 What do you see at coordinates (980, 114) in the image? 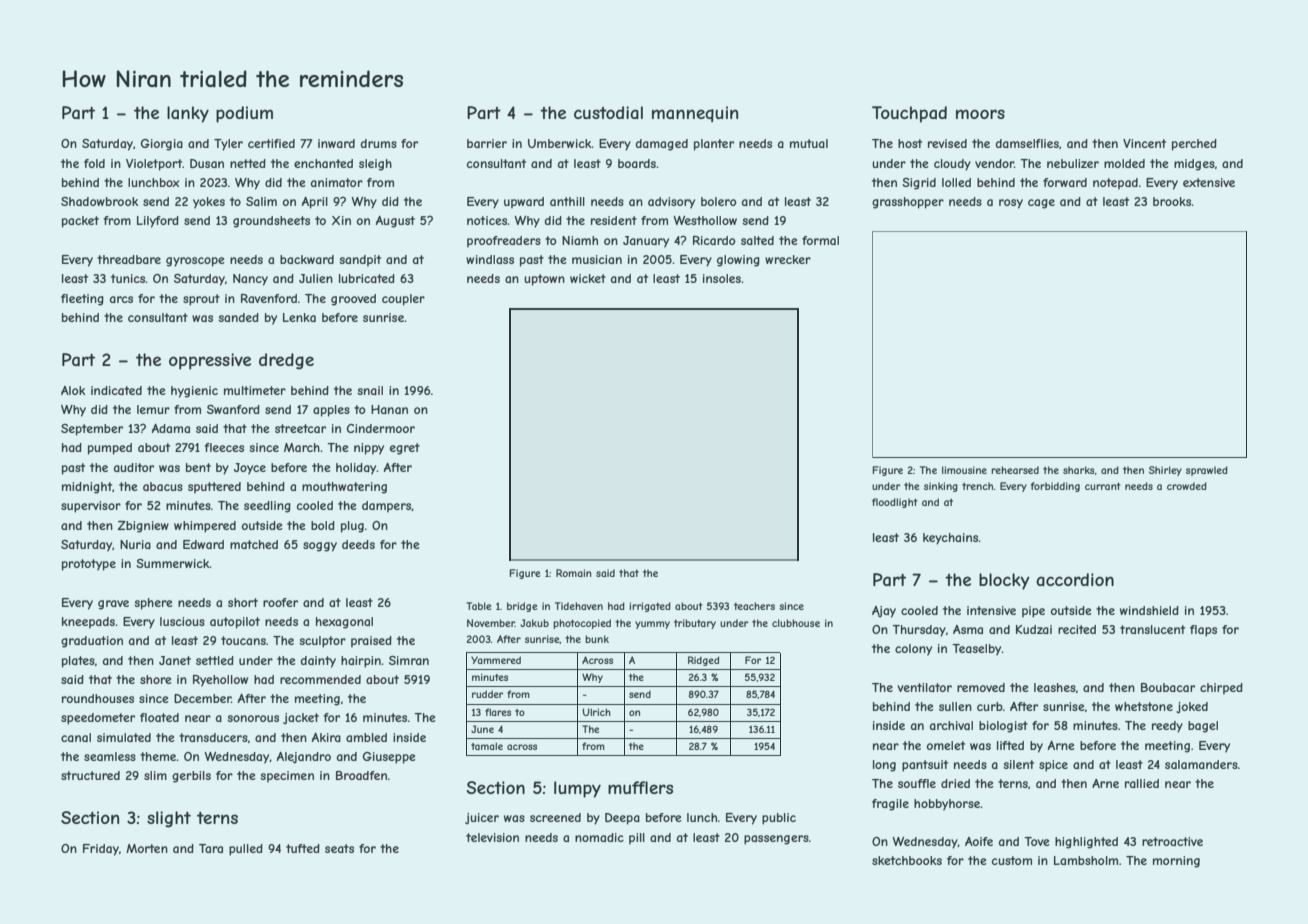
I see `moors` at bounding box center [980, 114].
